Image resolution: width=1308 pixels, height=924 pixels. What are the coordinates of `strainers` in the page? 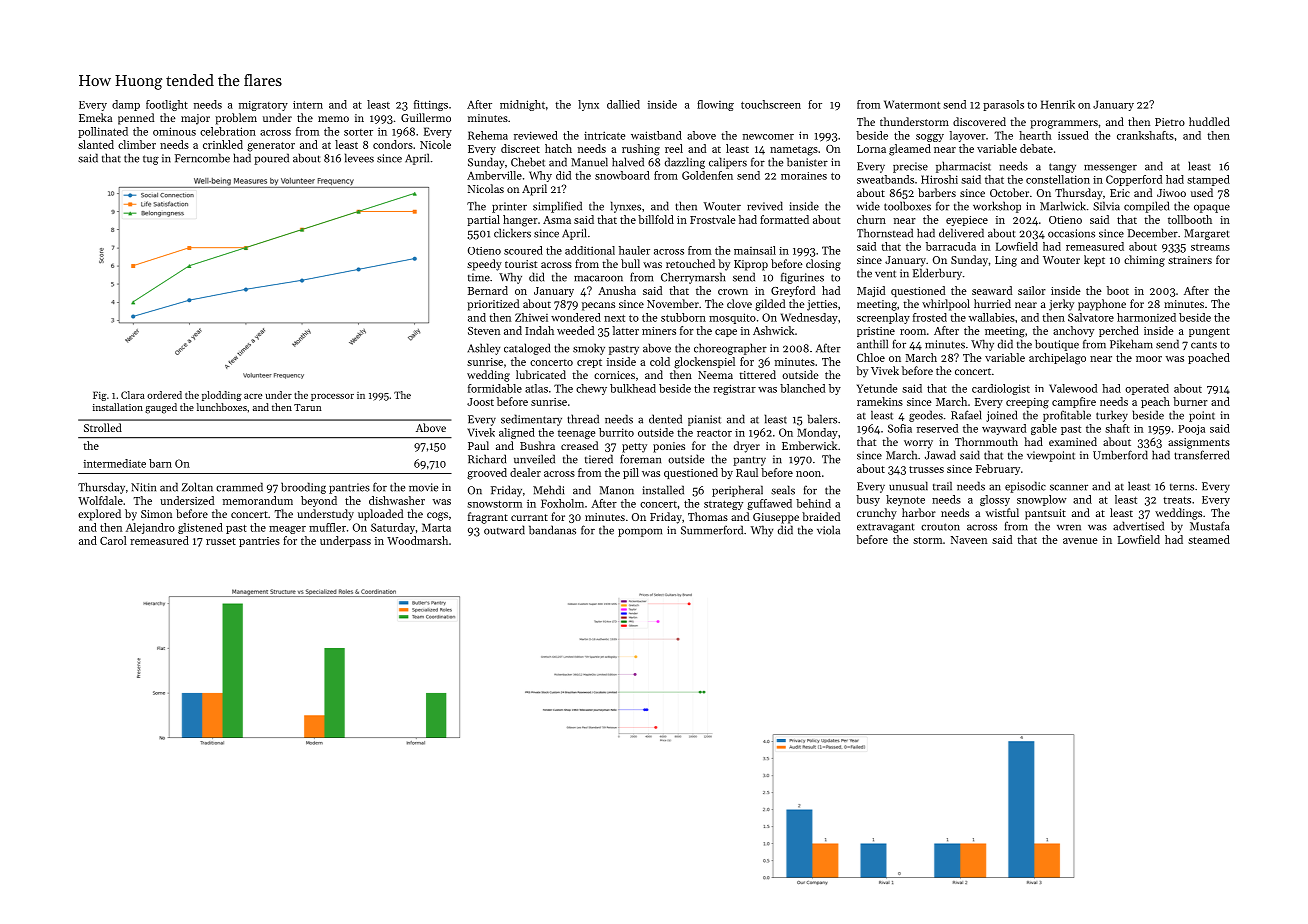 It's located at (1190, 260).
